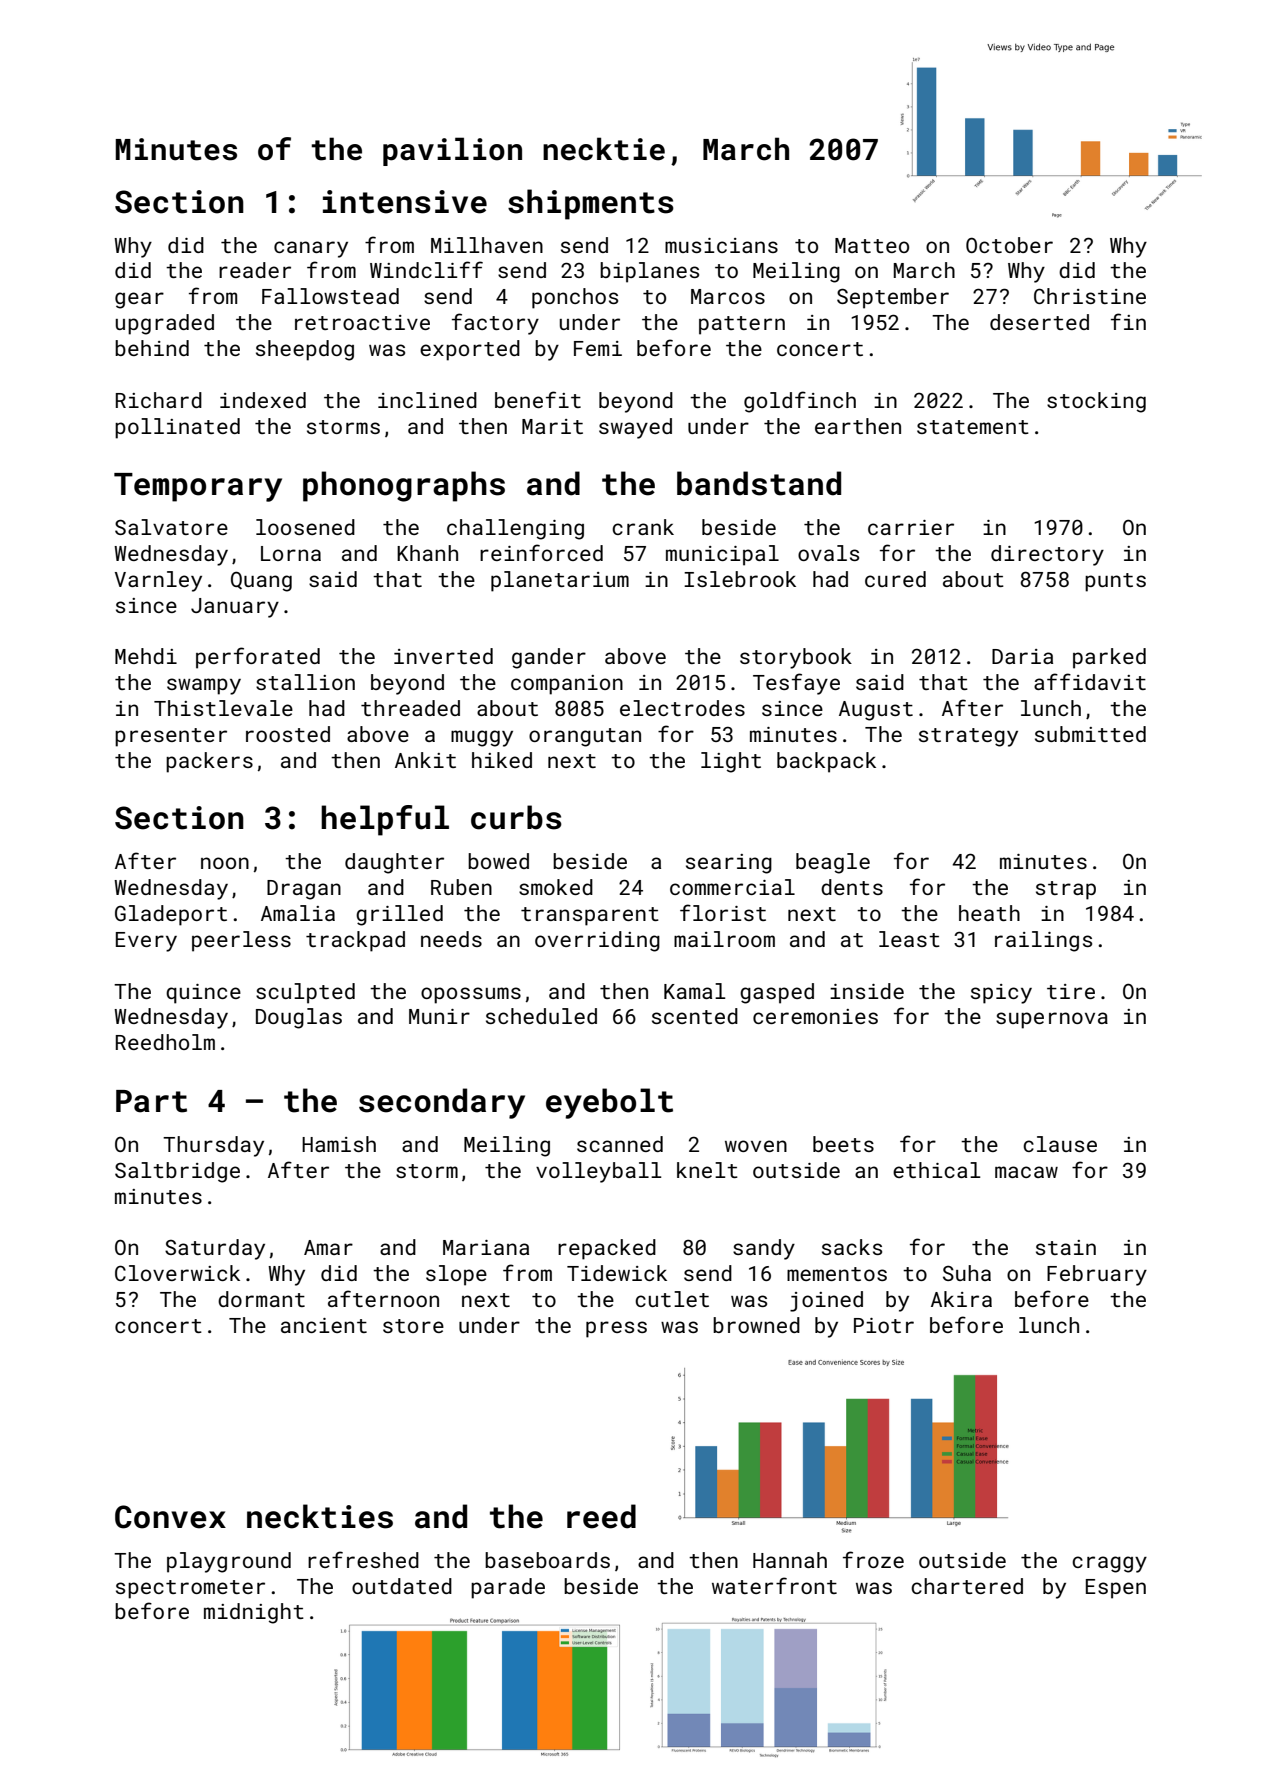 The image size is (1262, 1784). What do you see at coordinates (635, 428) in the screenshot?
I see `swayed` at bounding box center [635, 428].
